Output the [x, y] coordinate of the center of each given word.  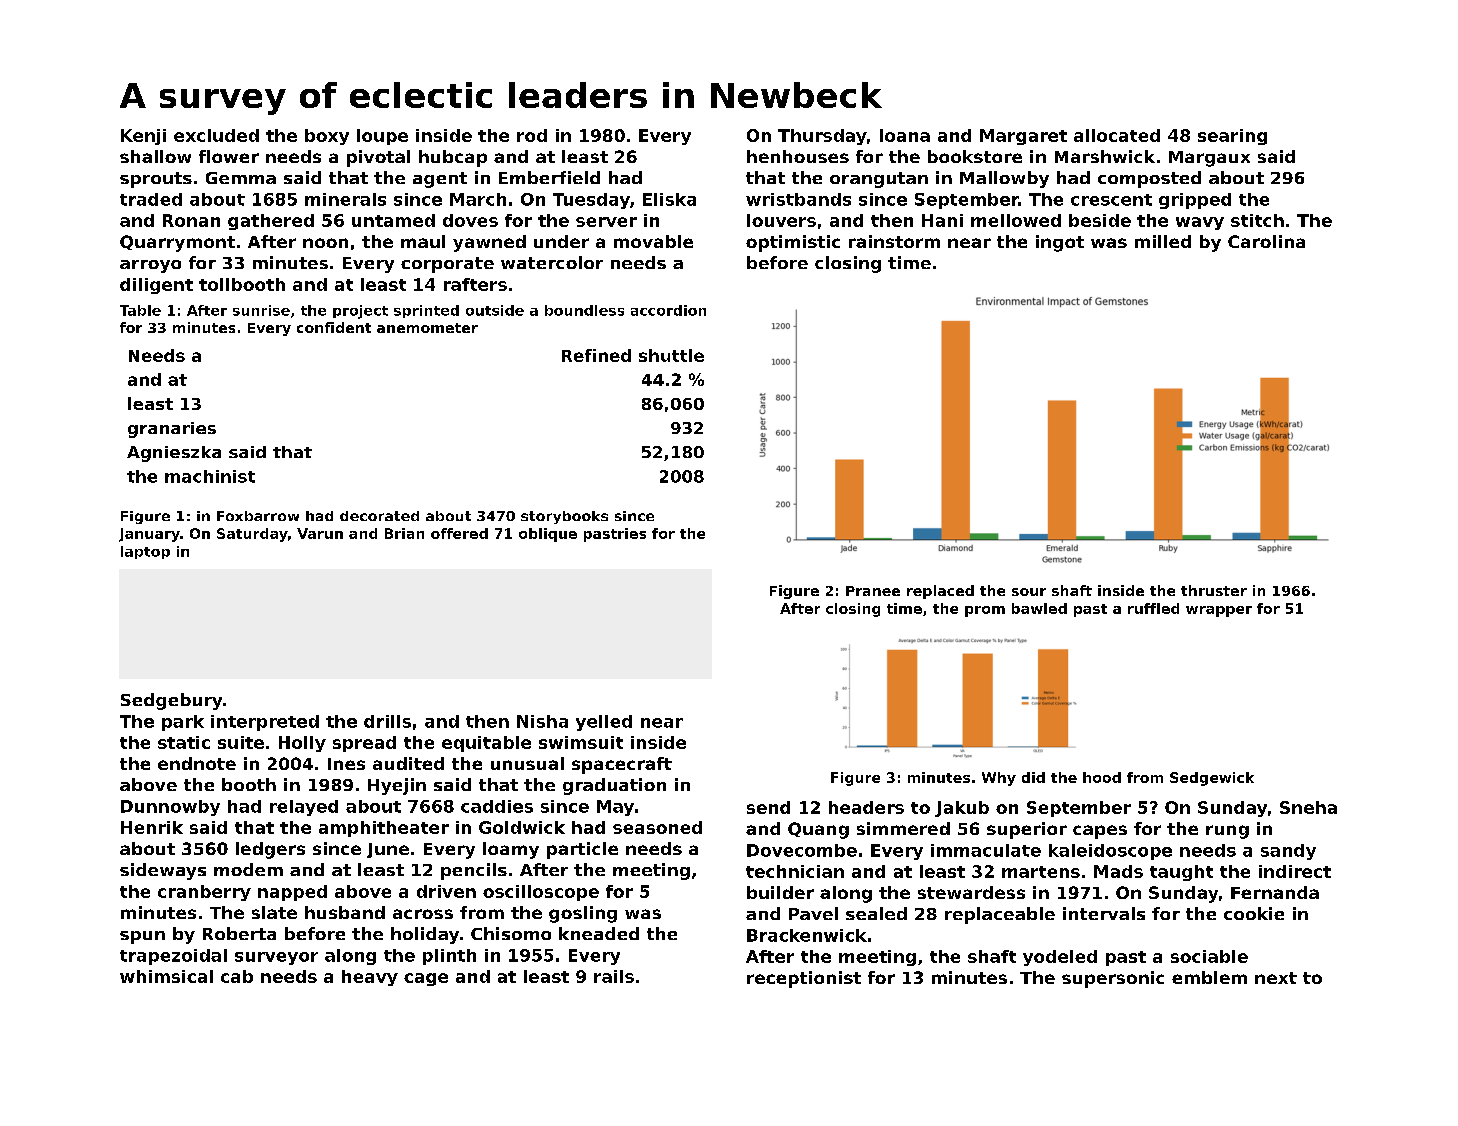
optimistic [793, 243]
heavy [370, 978]
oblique [548, 535]
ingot [1060, 243]
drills [387, 721]
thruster [1214, 590]
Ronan [191, 220]
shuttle [671, 355]
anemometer [427, 328]
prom [985, 611]
